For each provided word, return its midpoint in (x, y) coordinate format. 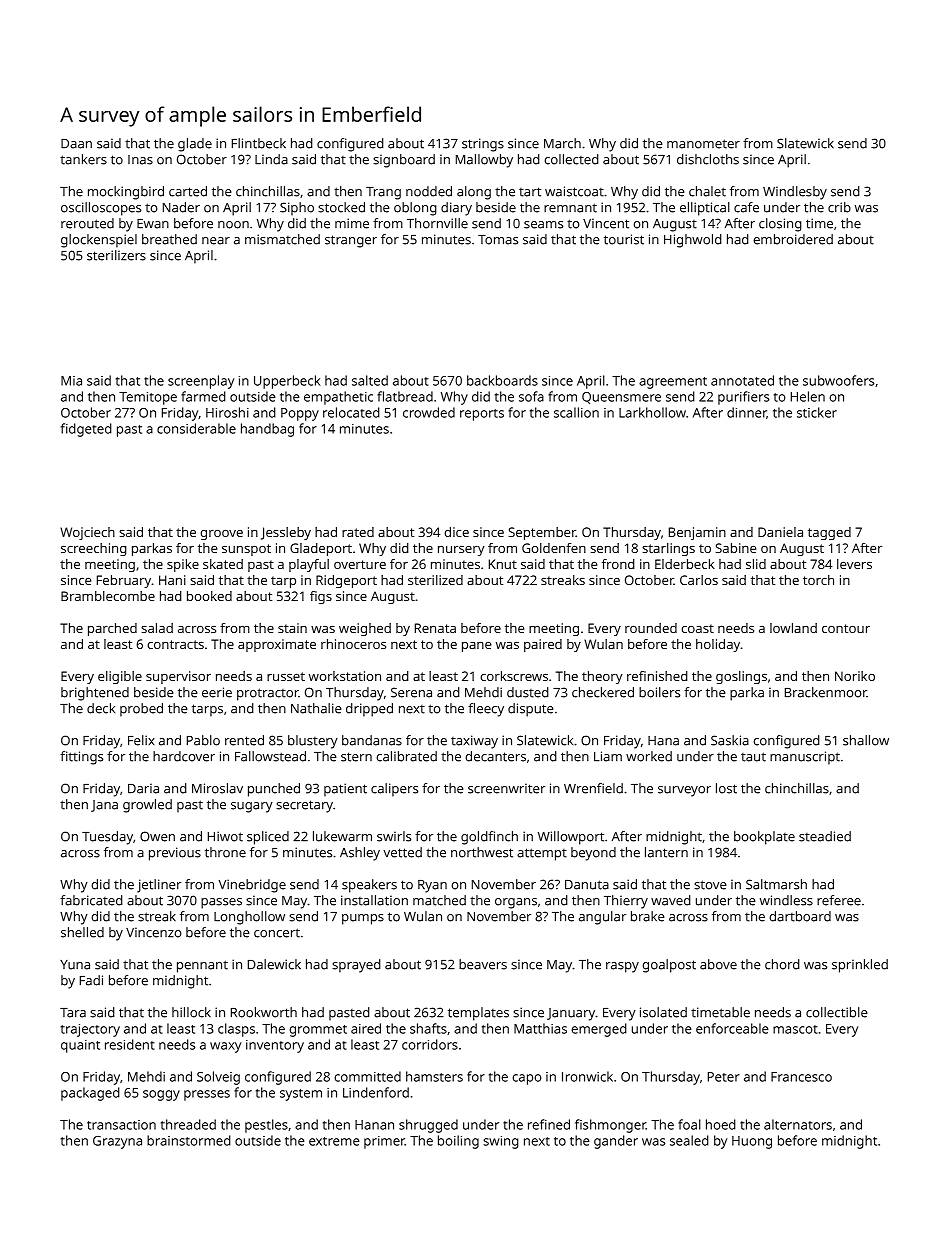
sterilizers (116, 255)
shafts (428, 1028)
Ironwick (587, 1076)
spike (183, 565)
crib (839, 207)
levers (854, 564)
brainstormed (189, 1140)
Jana (104, 806)
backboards (502, 380)
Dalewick (274, 964)
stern (356, 757)
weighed (365, 629)
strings (483, 145)
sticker (817, 412)
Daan (76, 144)
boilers (659, 692)
